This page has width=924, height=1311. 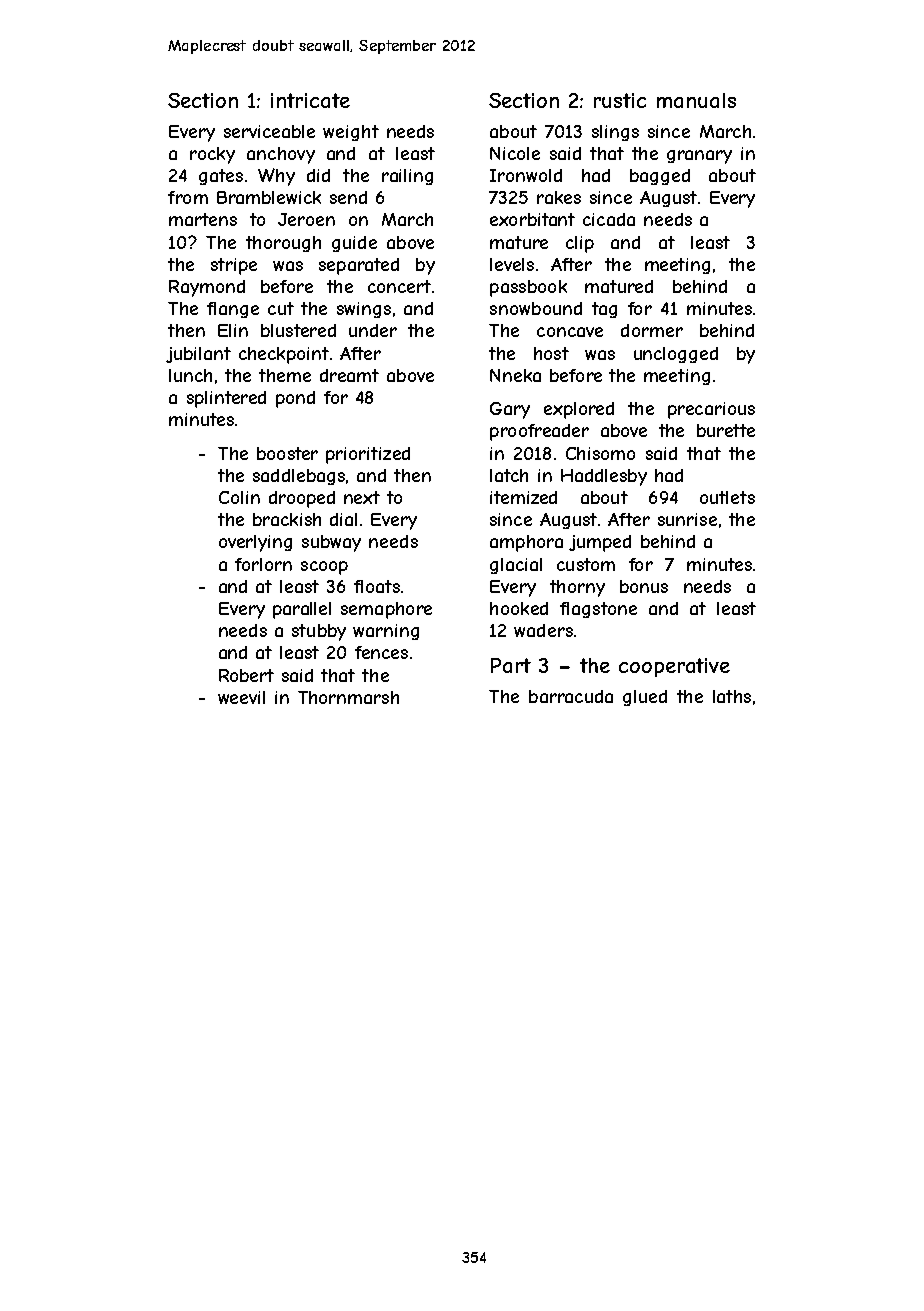 I want to click on manuals, so click(x=696, y=100).
